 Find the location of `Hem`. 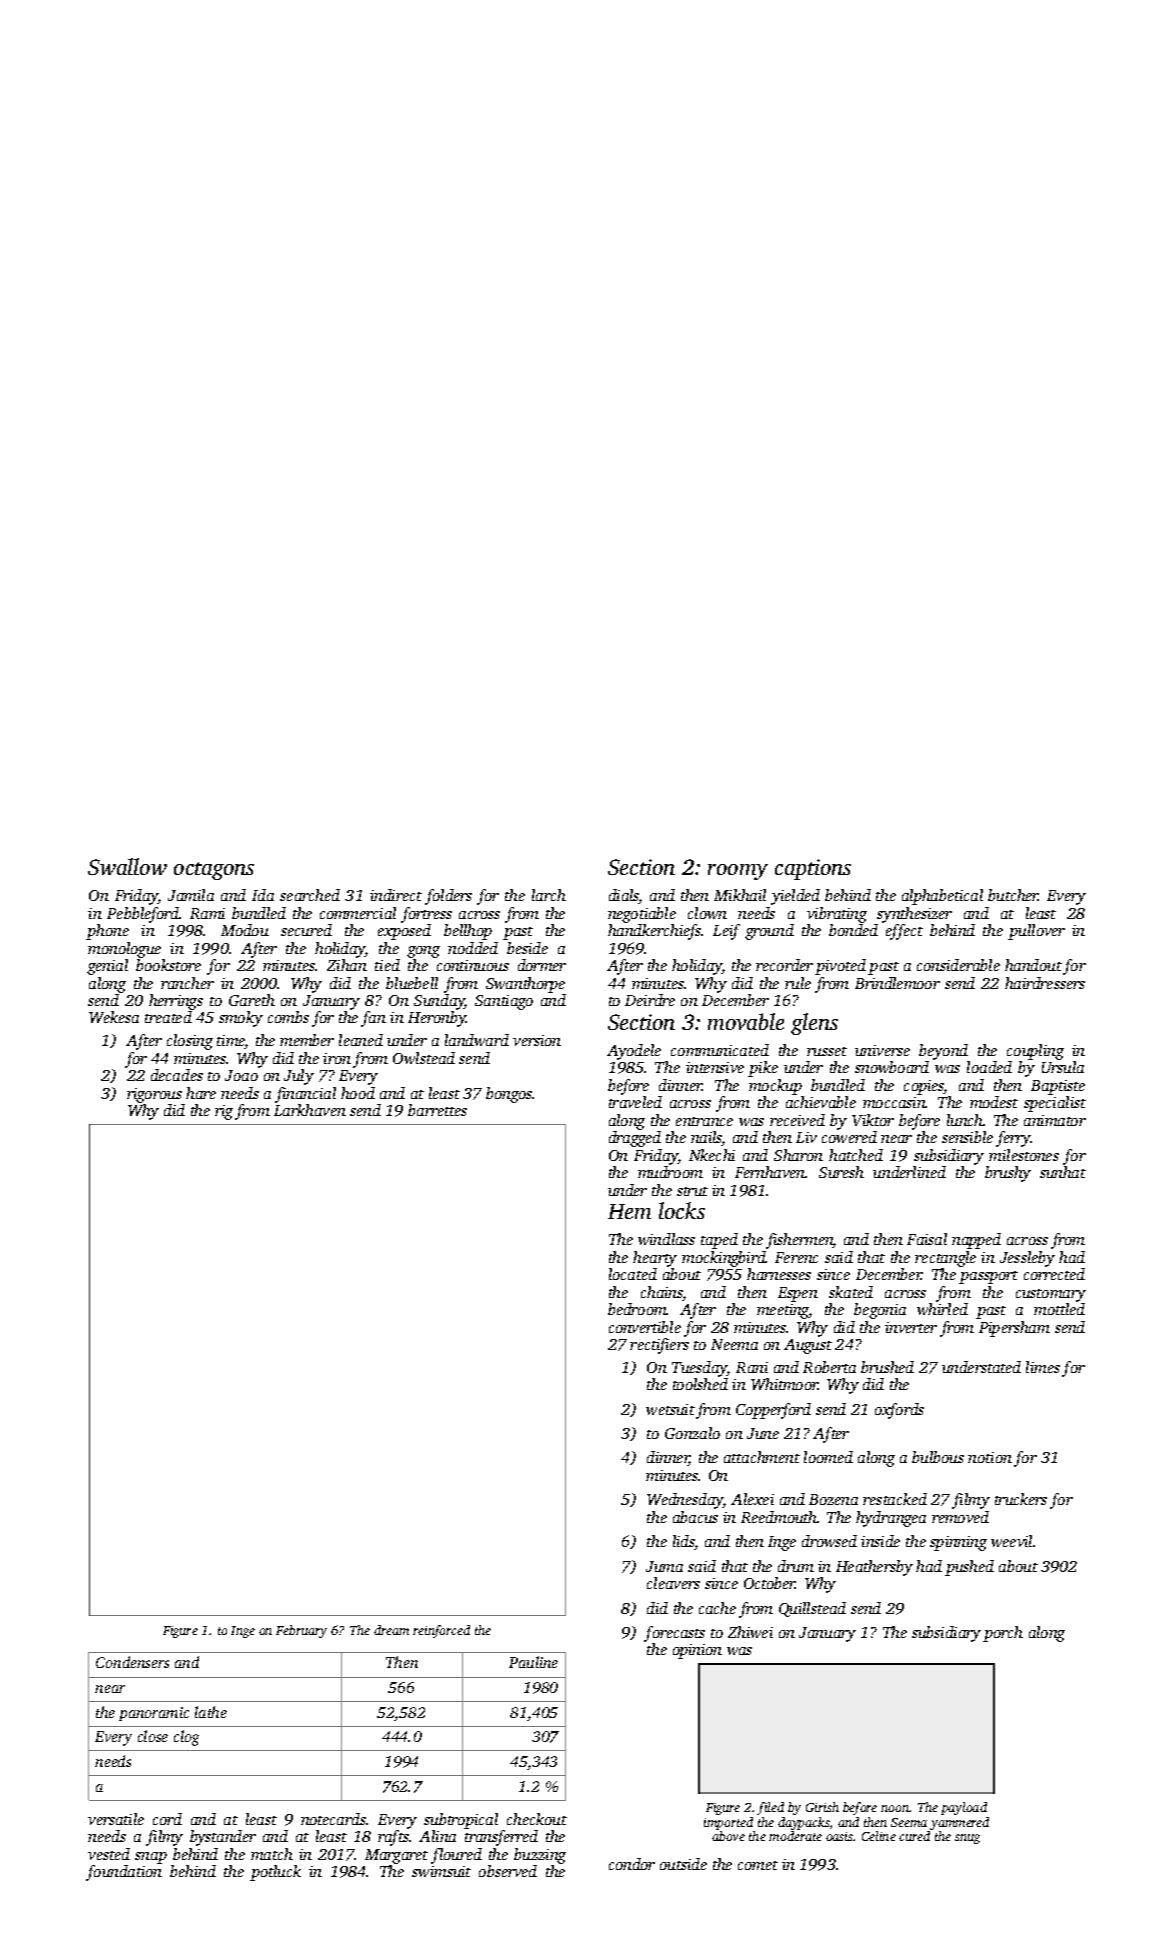

Hem is located at coordinates (629, 1211).
